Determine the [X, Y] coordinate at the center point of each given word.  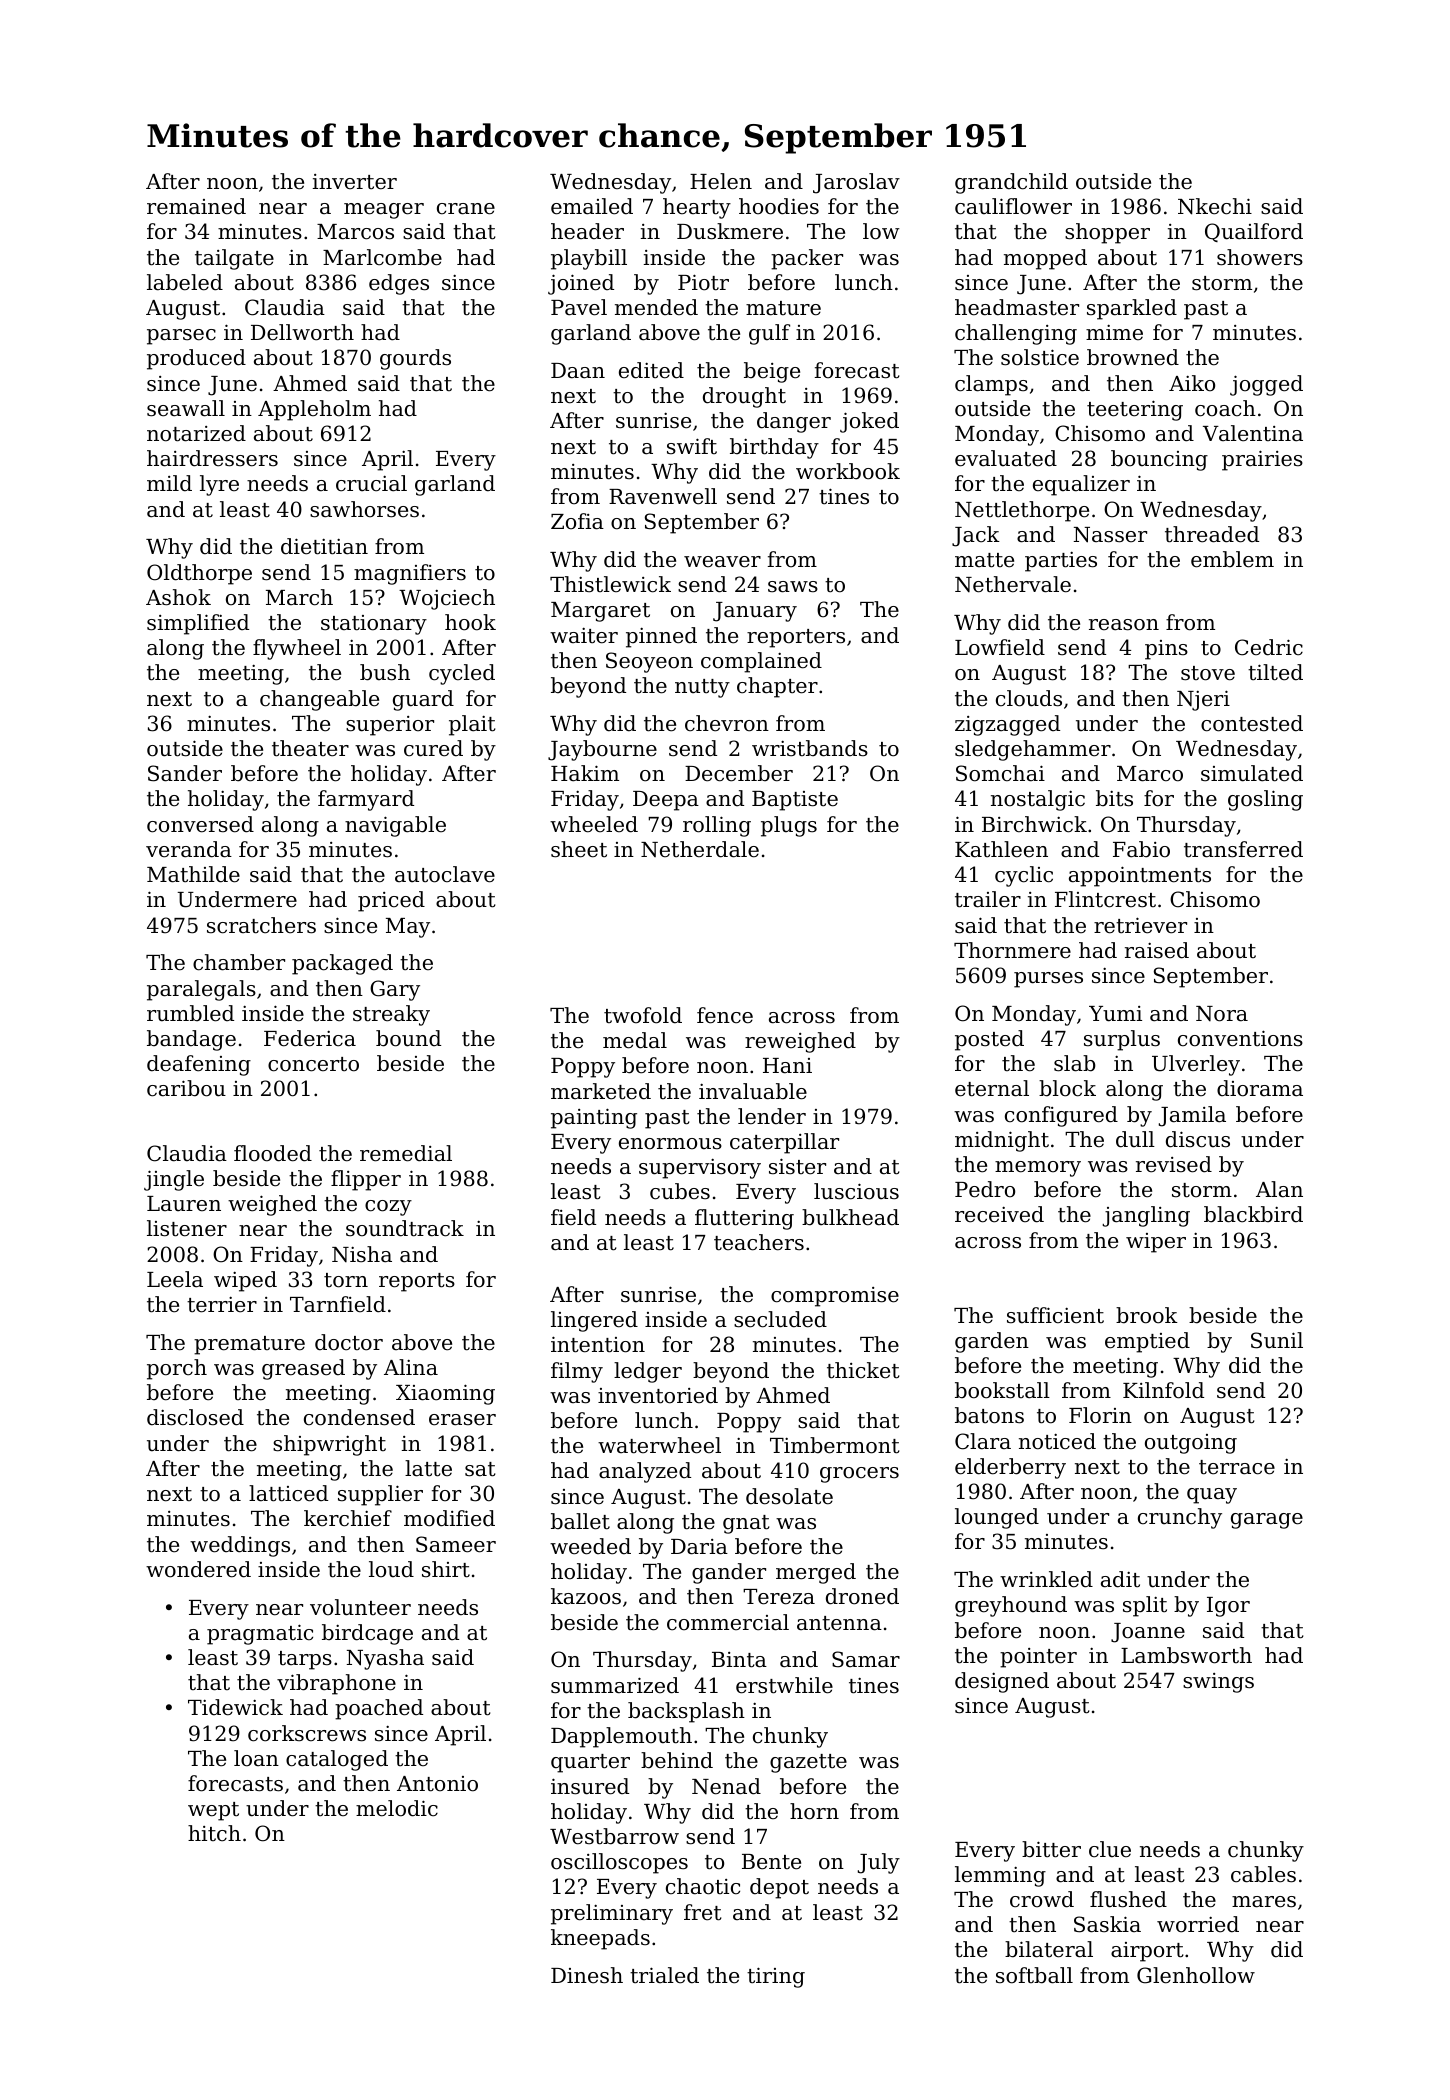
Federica [310, 1038]
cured [433, 748]
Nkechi [1215, 206]
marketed [601, 1091]
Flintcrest [1105, 899]
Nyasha [385, 1659]
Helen [721, 181]
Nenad [726, 1786]
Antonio [437, 1784]
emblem [1232, 559]
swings [1218, 1683]
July [878, 1863]
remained [196, 206]
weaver [722, 562]
